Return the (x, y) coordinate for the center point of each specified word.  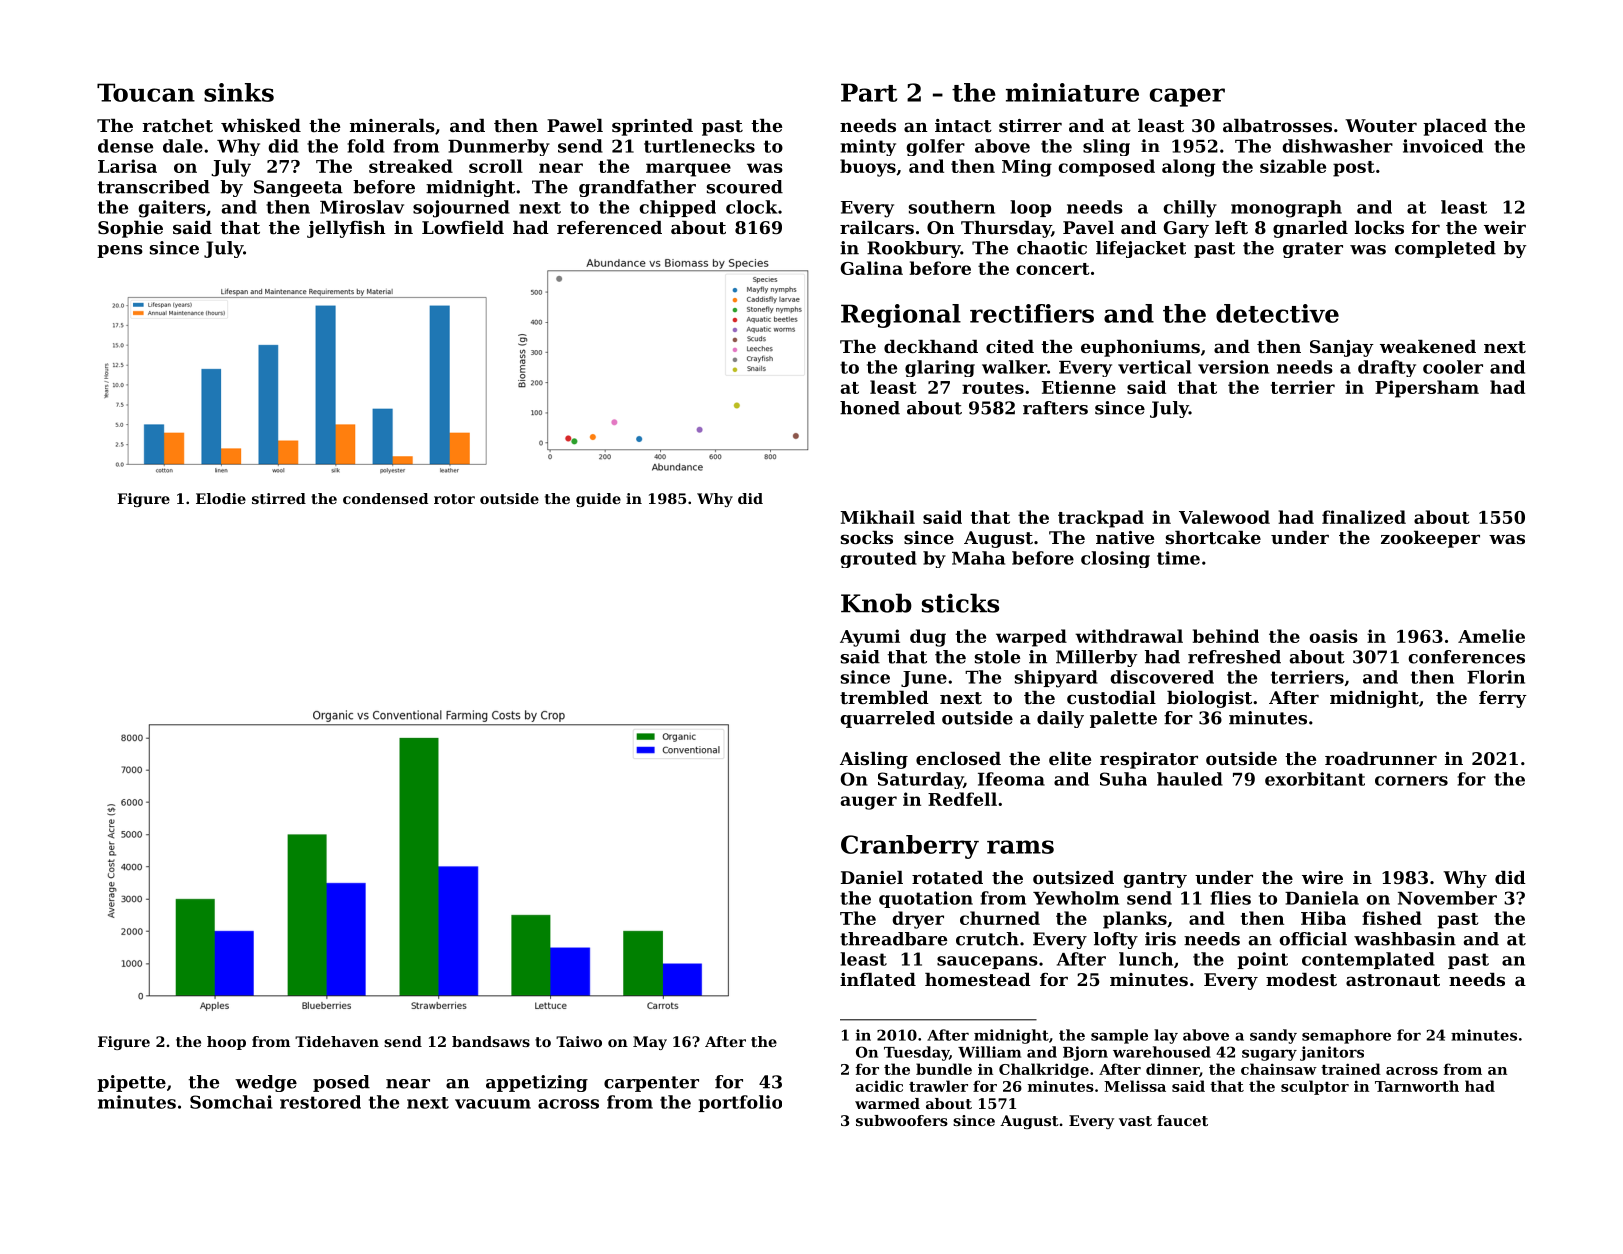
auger (869, 803)
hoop (226, 1043)
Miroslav (362, 207)
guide (598, 500)
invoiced (1443, 146)
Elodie (221, 498)
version (1233, 367)
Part (869, 92)
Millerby (1096, 658)
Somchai (231, 1102)
